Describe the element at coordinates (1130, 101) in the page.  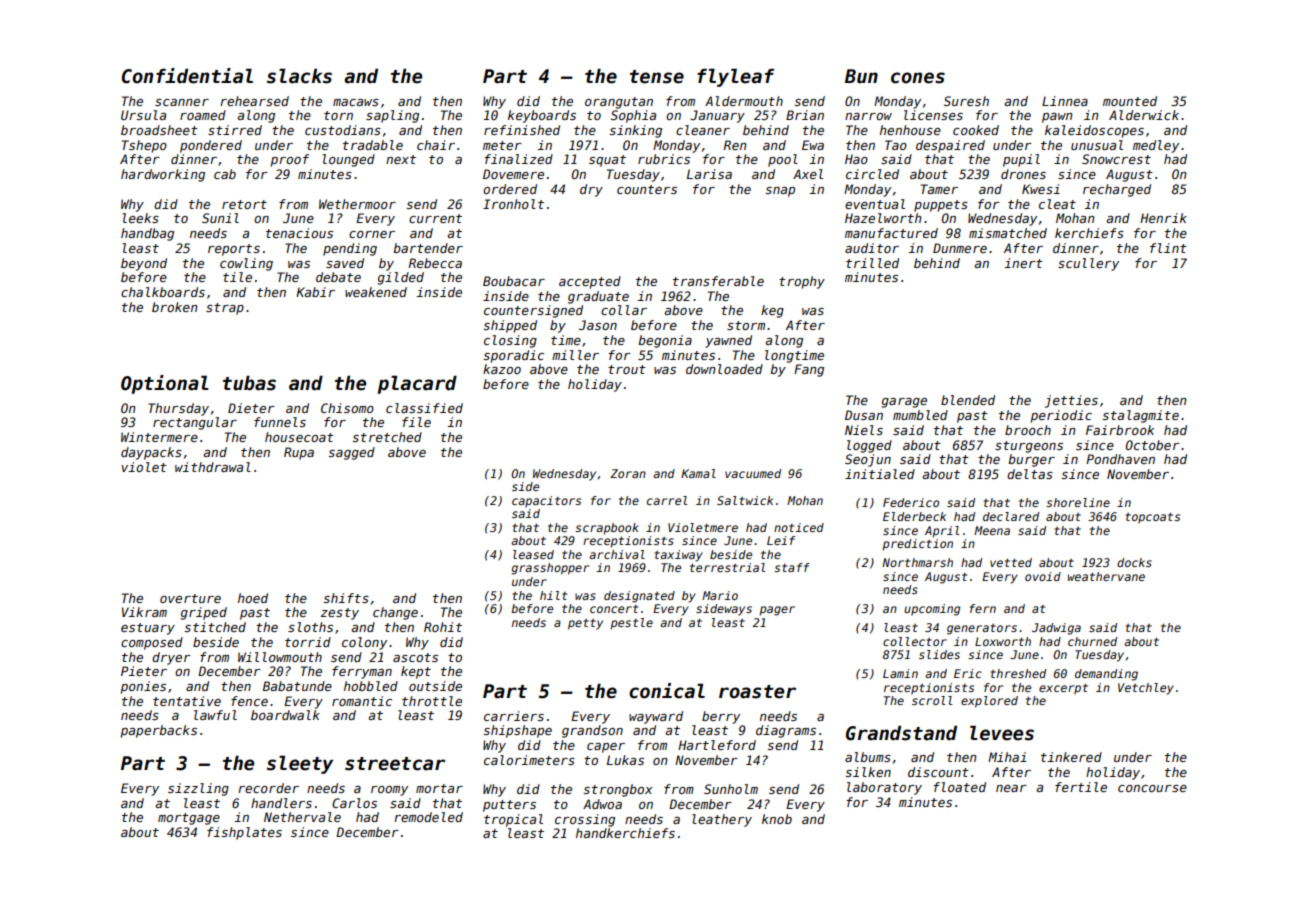
I see `mounted` at that location.
